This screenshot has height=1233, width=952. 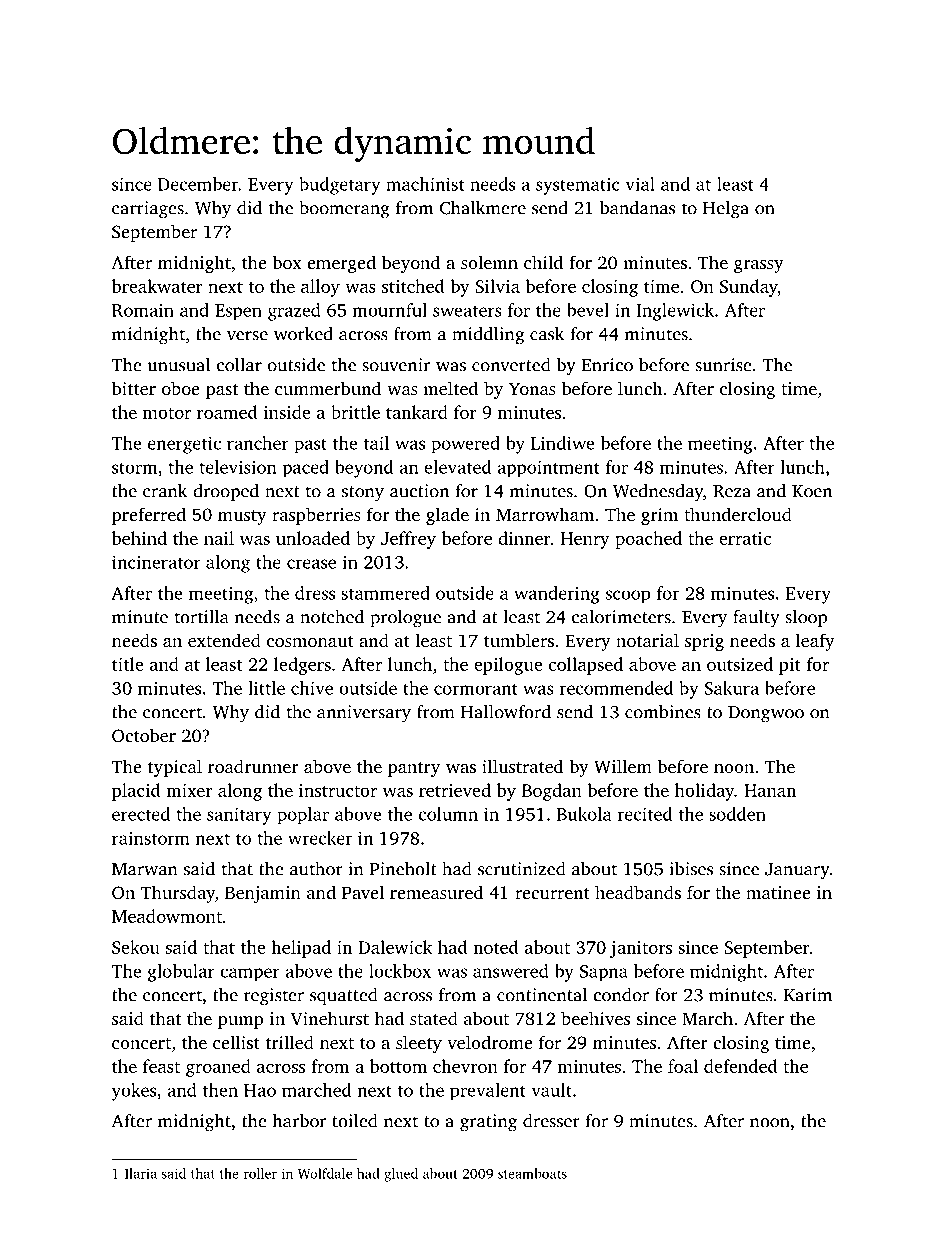 I want to click on Hallowford, so click(x=506, y=712).
